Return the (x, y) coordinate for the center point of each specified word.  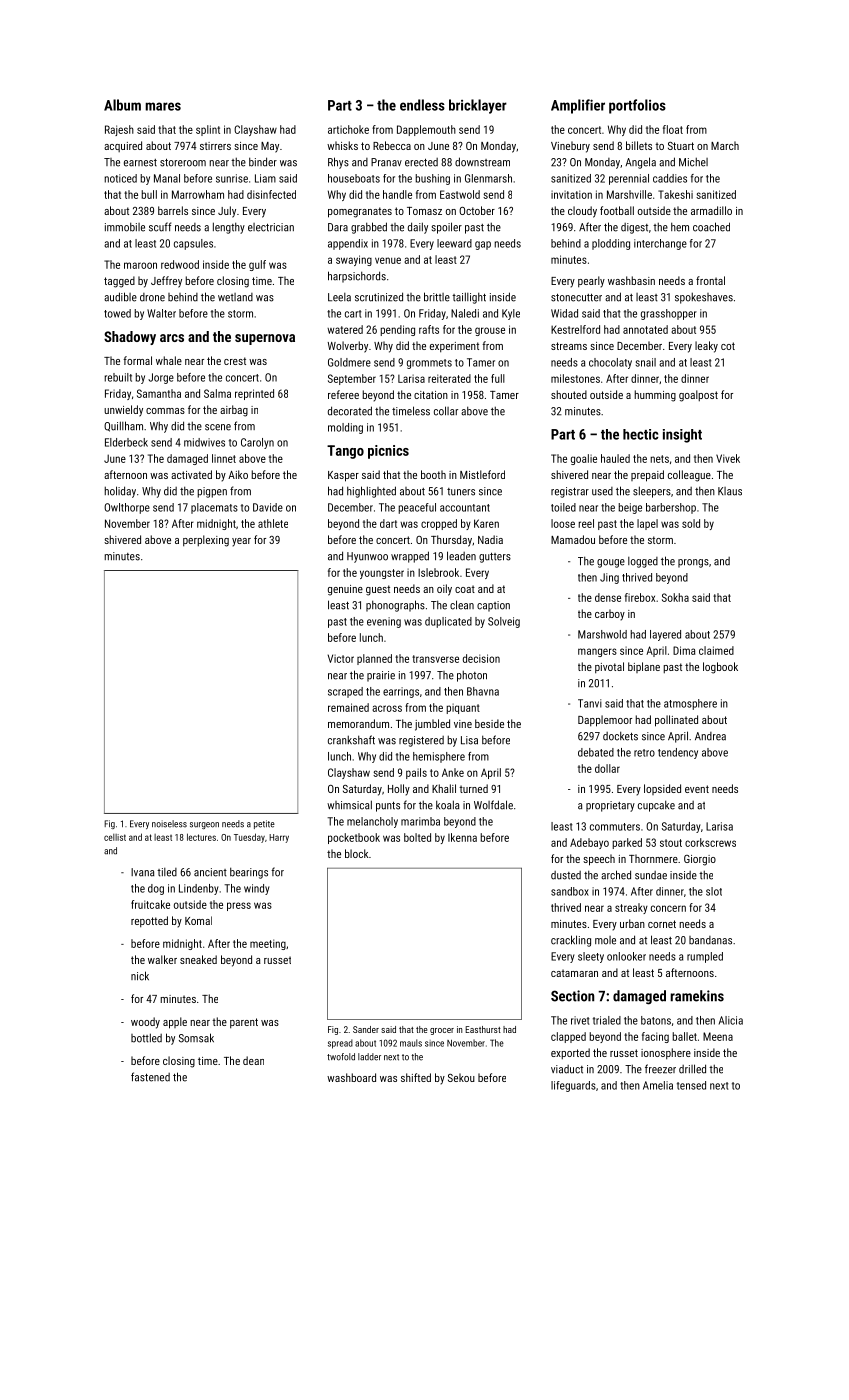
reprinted (254, 394)
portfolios (637, 106)
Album (122, 105)
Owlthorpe (127, 508)
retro (644, 753)
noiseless (169, 824)
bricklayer (478, 106)
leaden (461, 556)
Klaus (730, 491)
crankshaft (351, 740)
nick (140, 976)
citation (431, 395)
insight (682, 436)
